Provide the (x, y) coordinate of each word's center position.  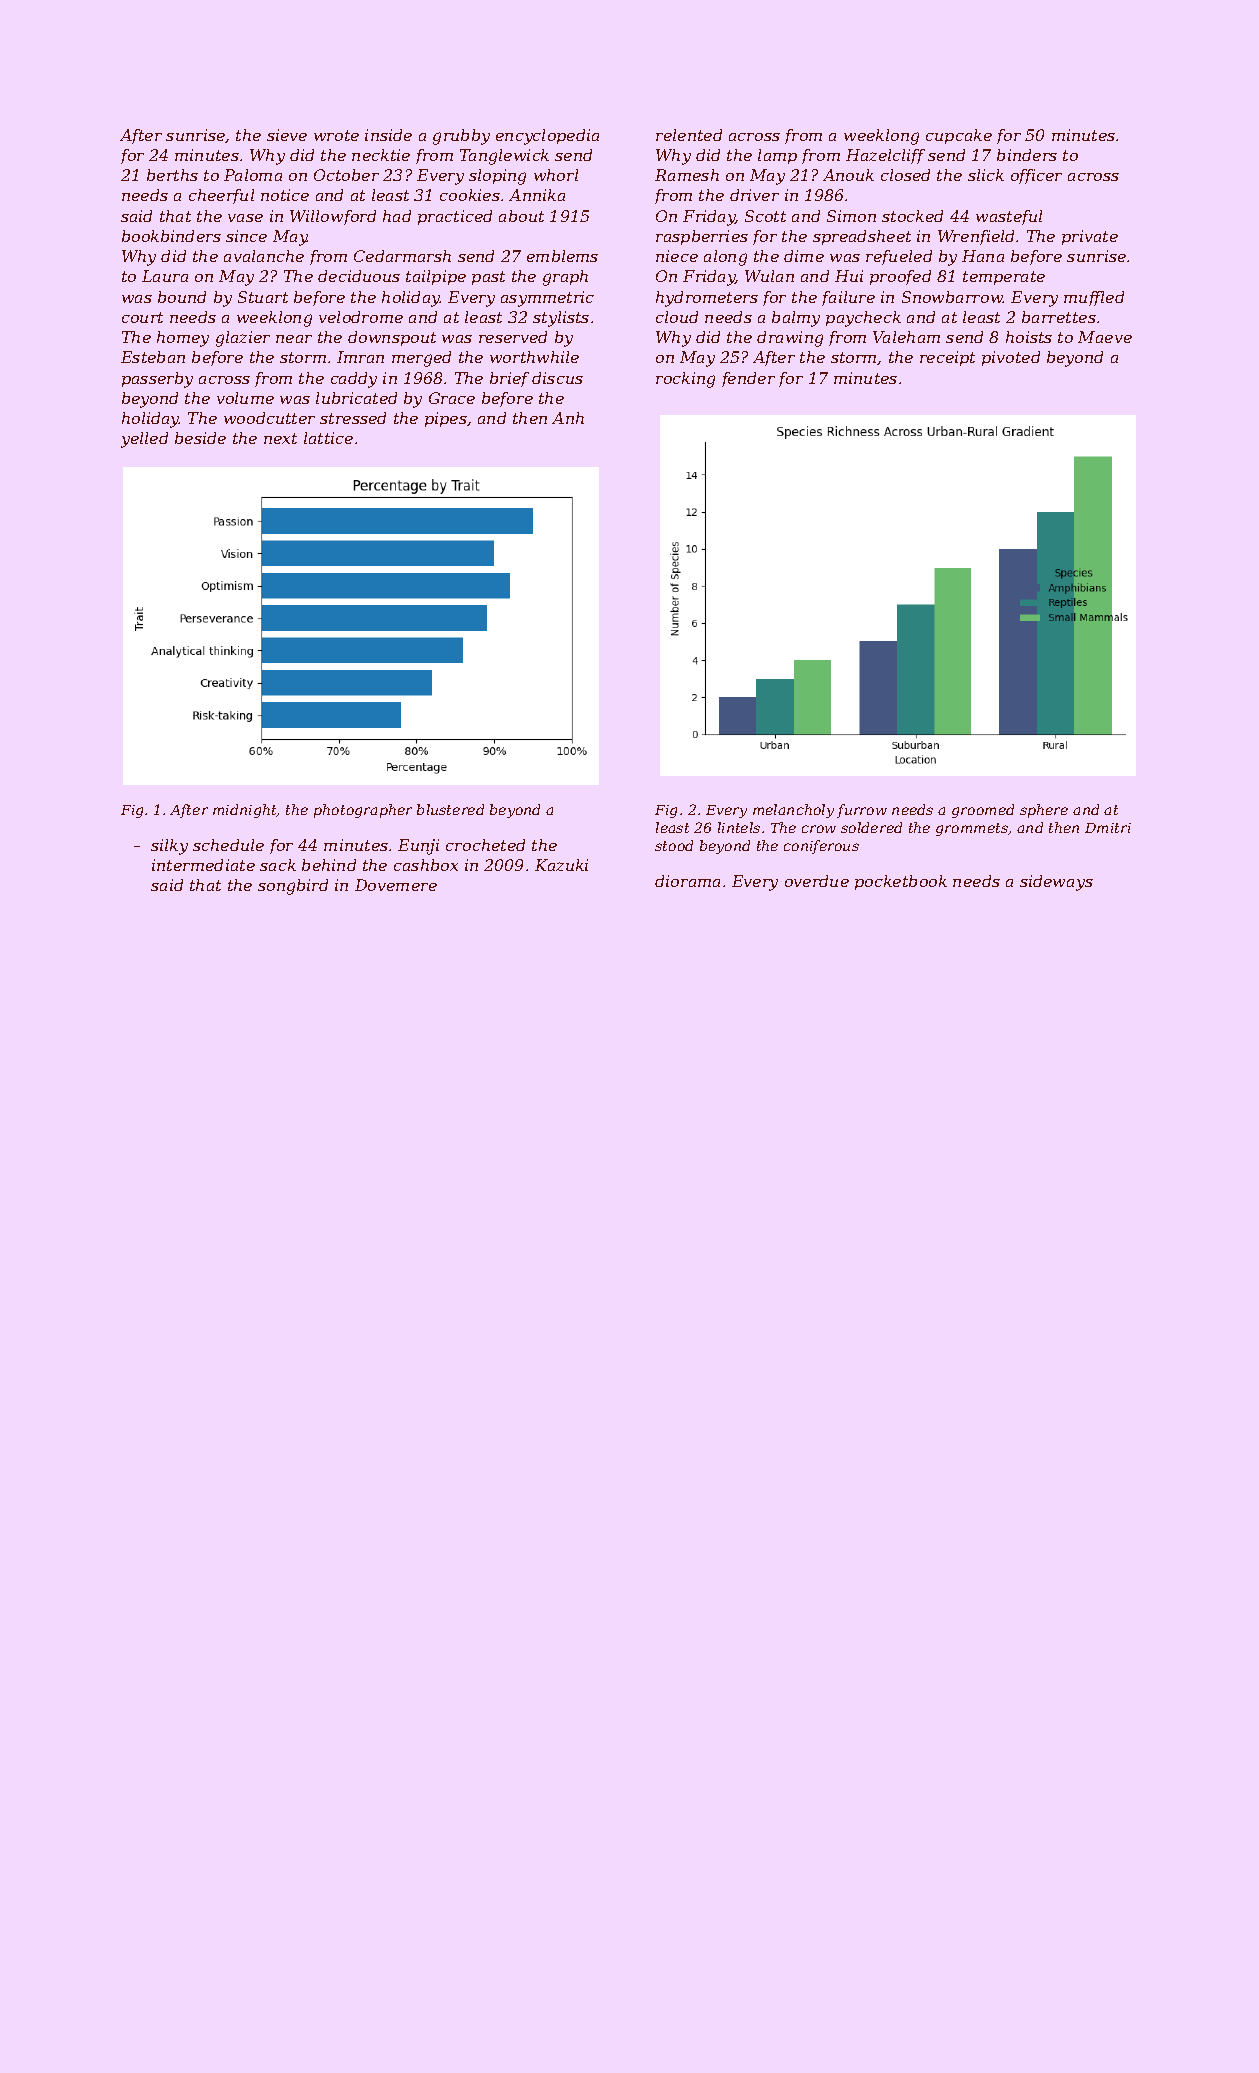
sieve (287, 135)
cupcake (959, 136)
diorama (687, 881)
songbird (293, 887)
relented (689, 135)
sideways (1056, 883)
